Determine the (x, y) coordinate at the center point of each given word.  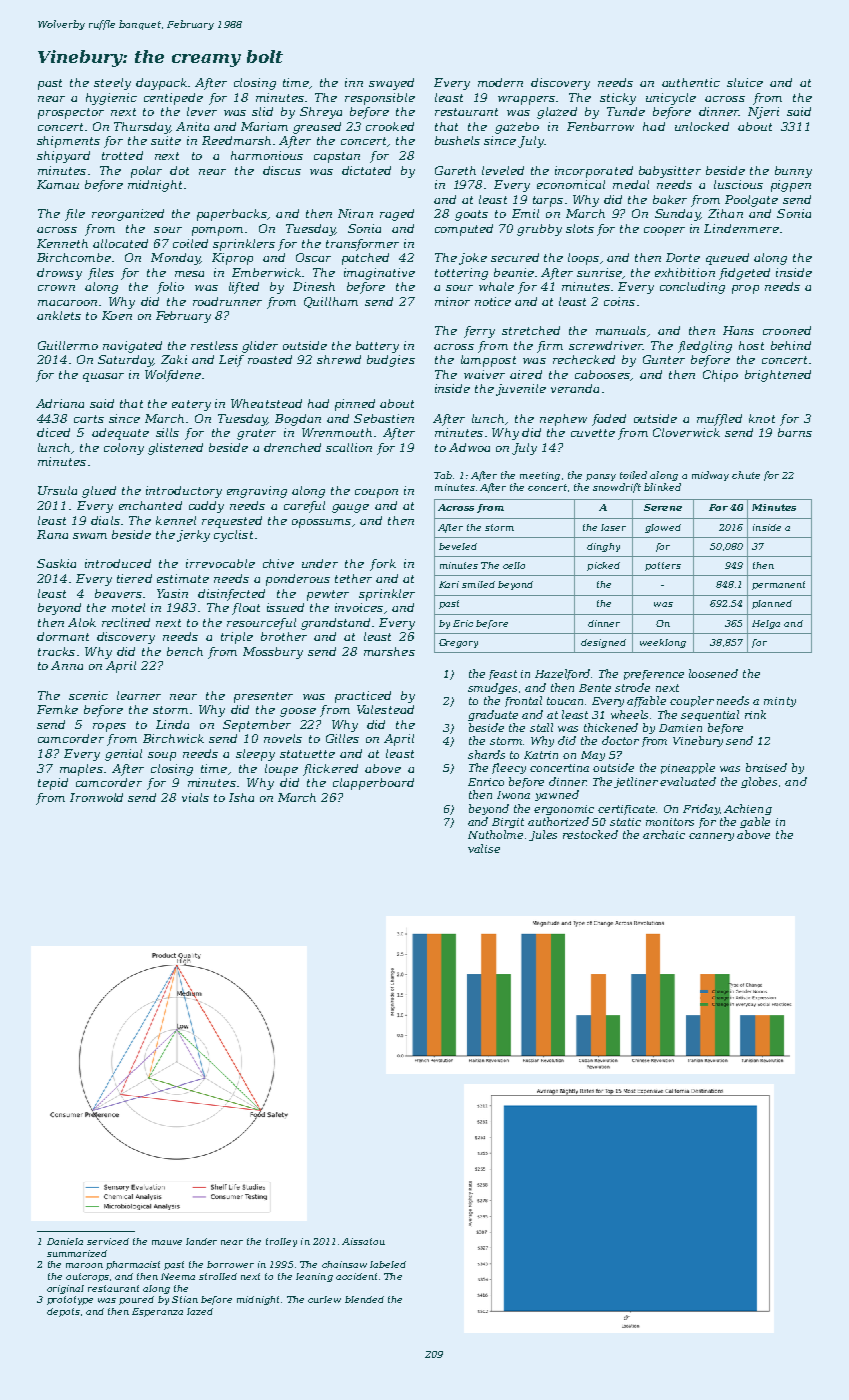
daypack (161, 84)
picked (603, 566)
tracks (56, 651)
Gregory (458, 643)
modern (500, 82)
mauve (167, 1242)
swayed (391, 84)
